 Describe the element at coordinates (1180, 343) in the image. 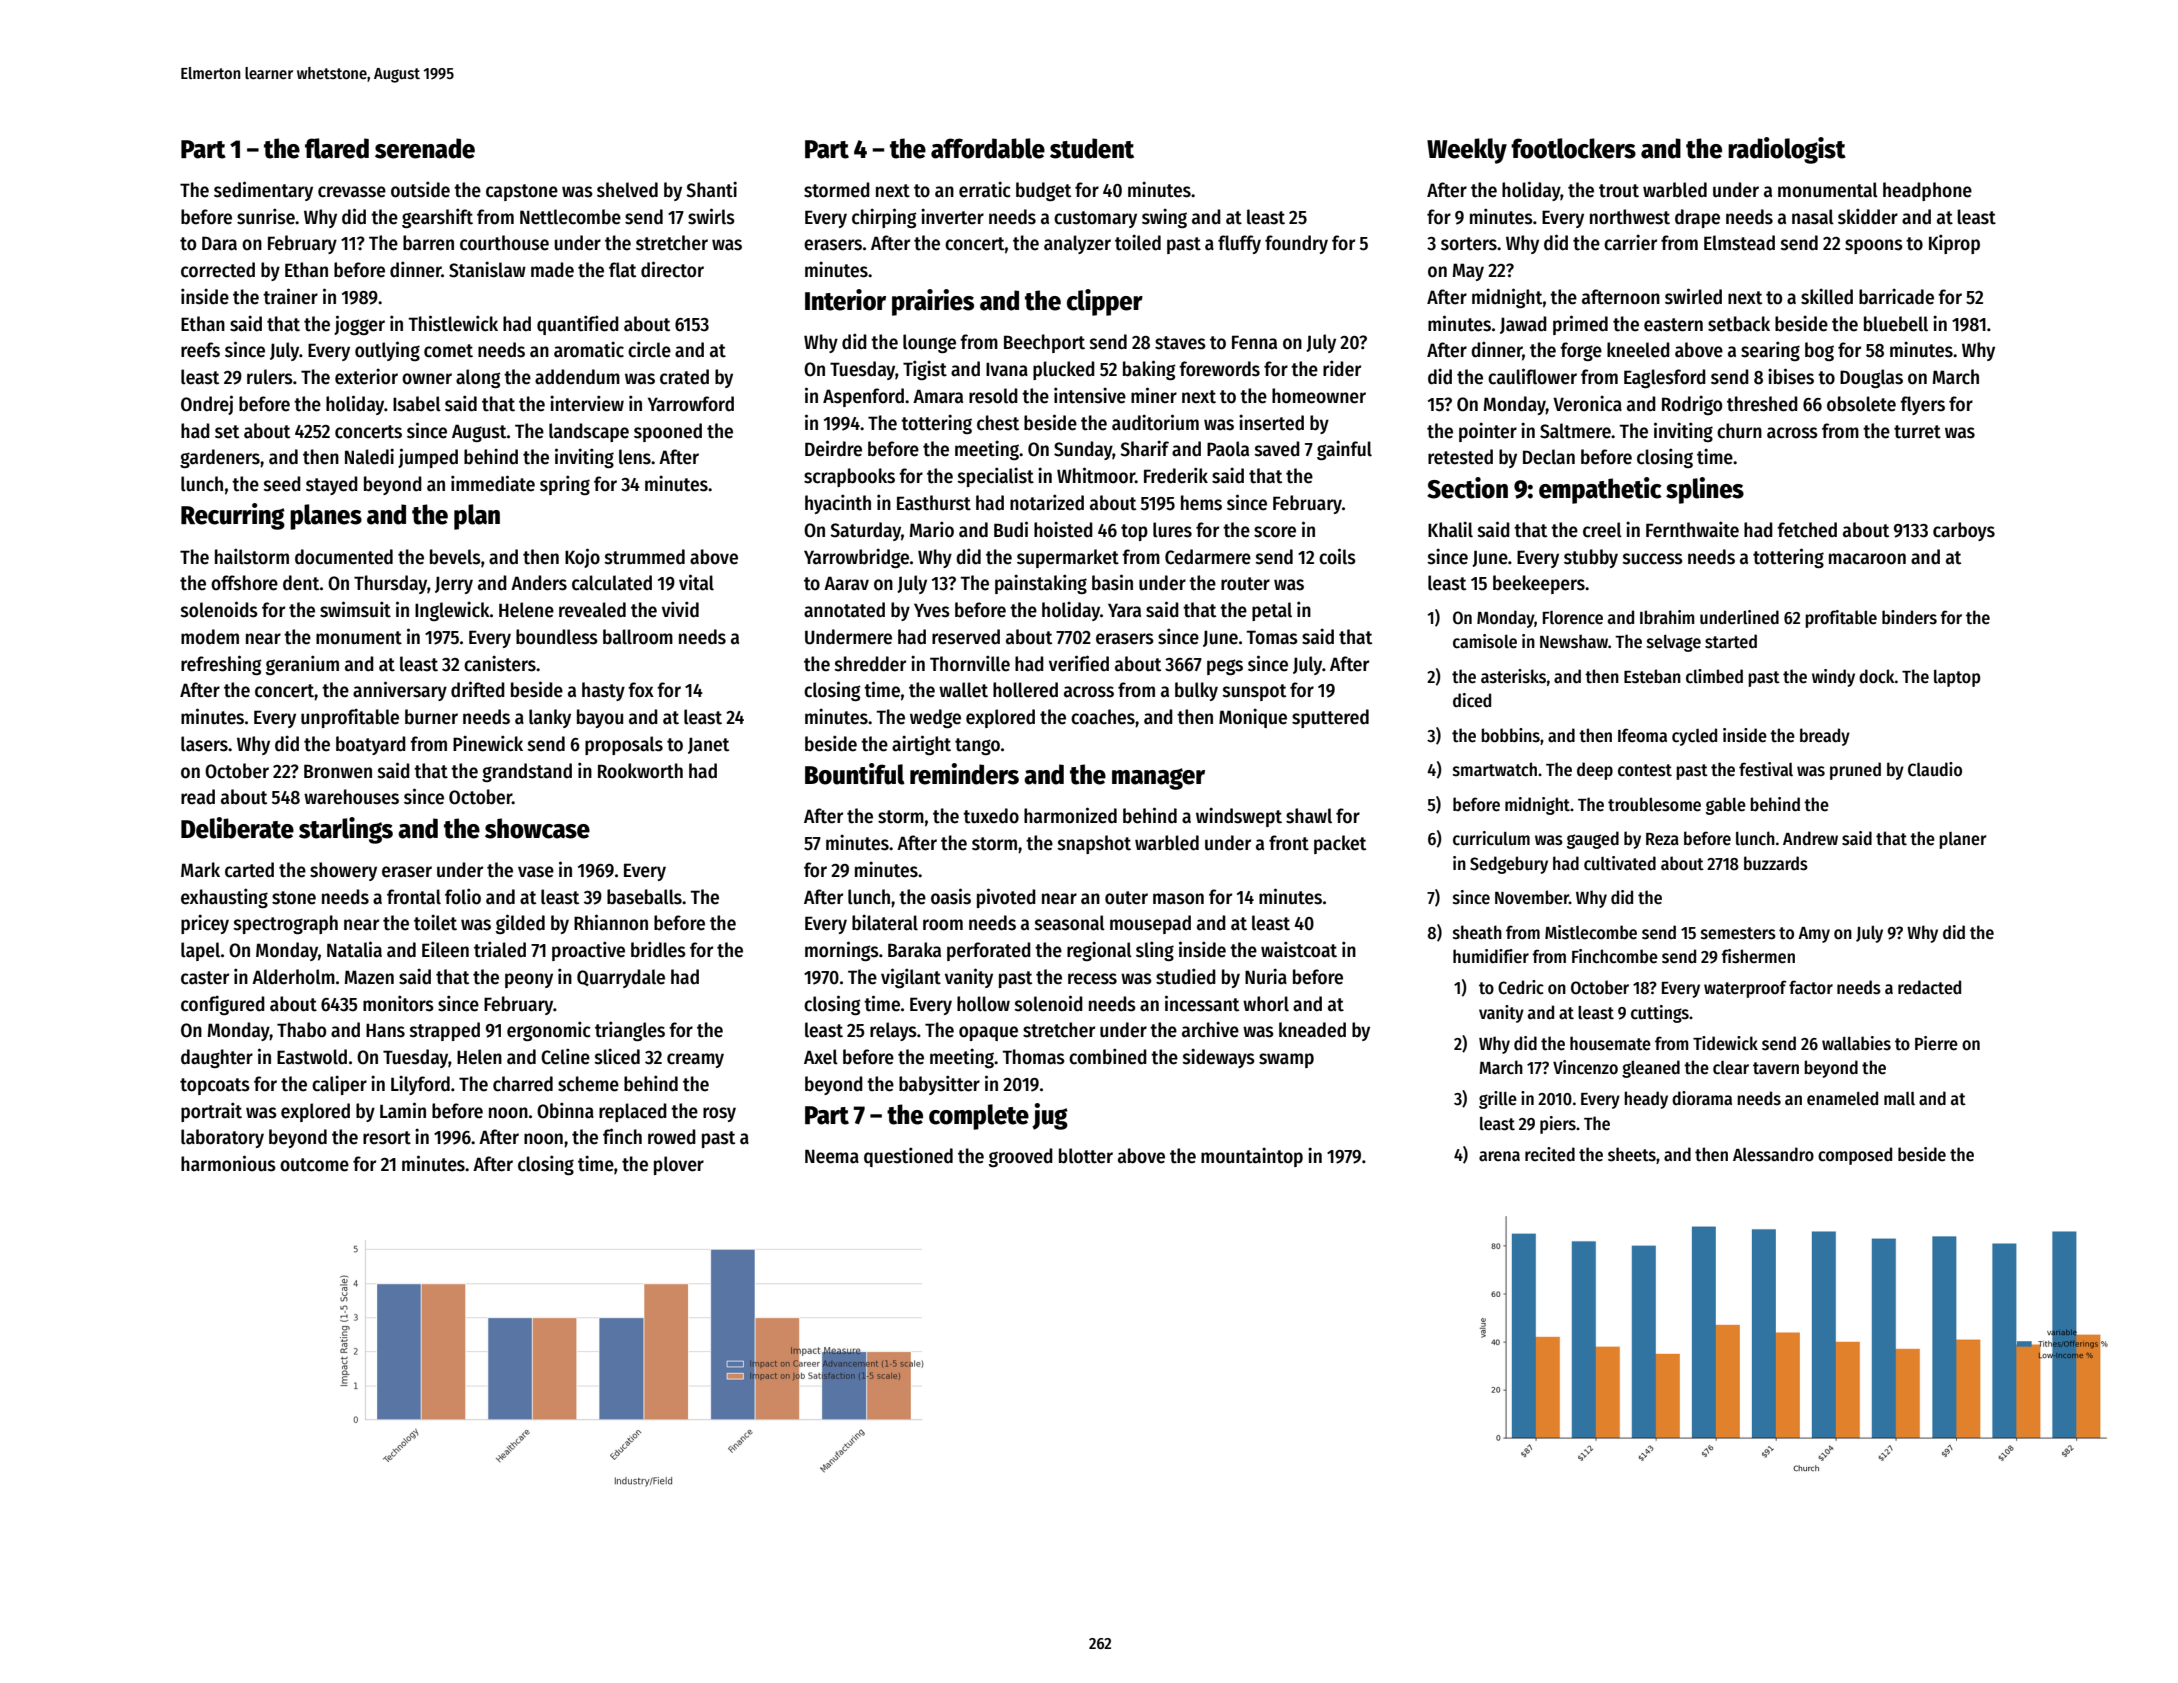

I see `staves` at that location.
